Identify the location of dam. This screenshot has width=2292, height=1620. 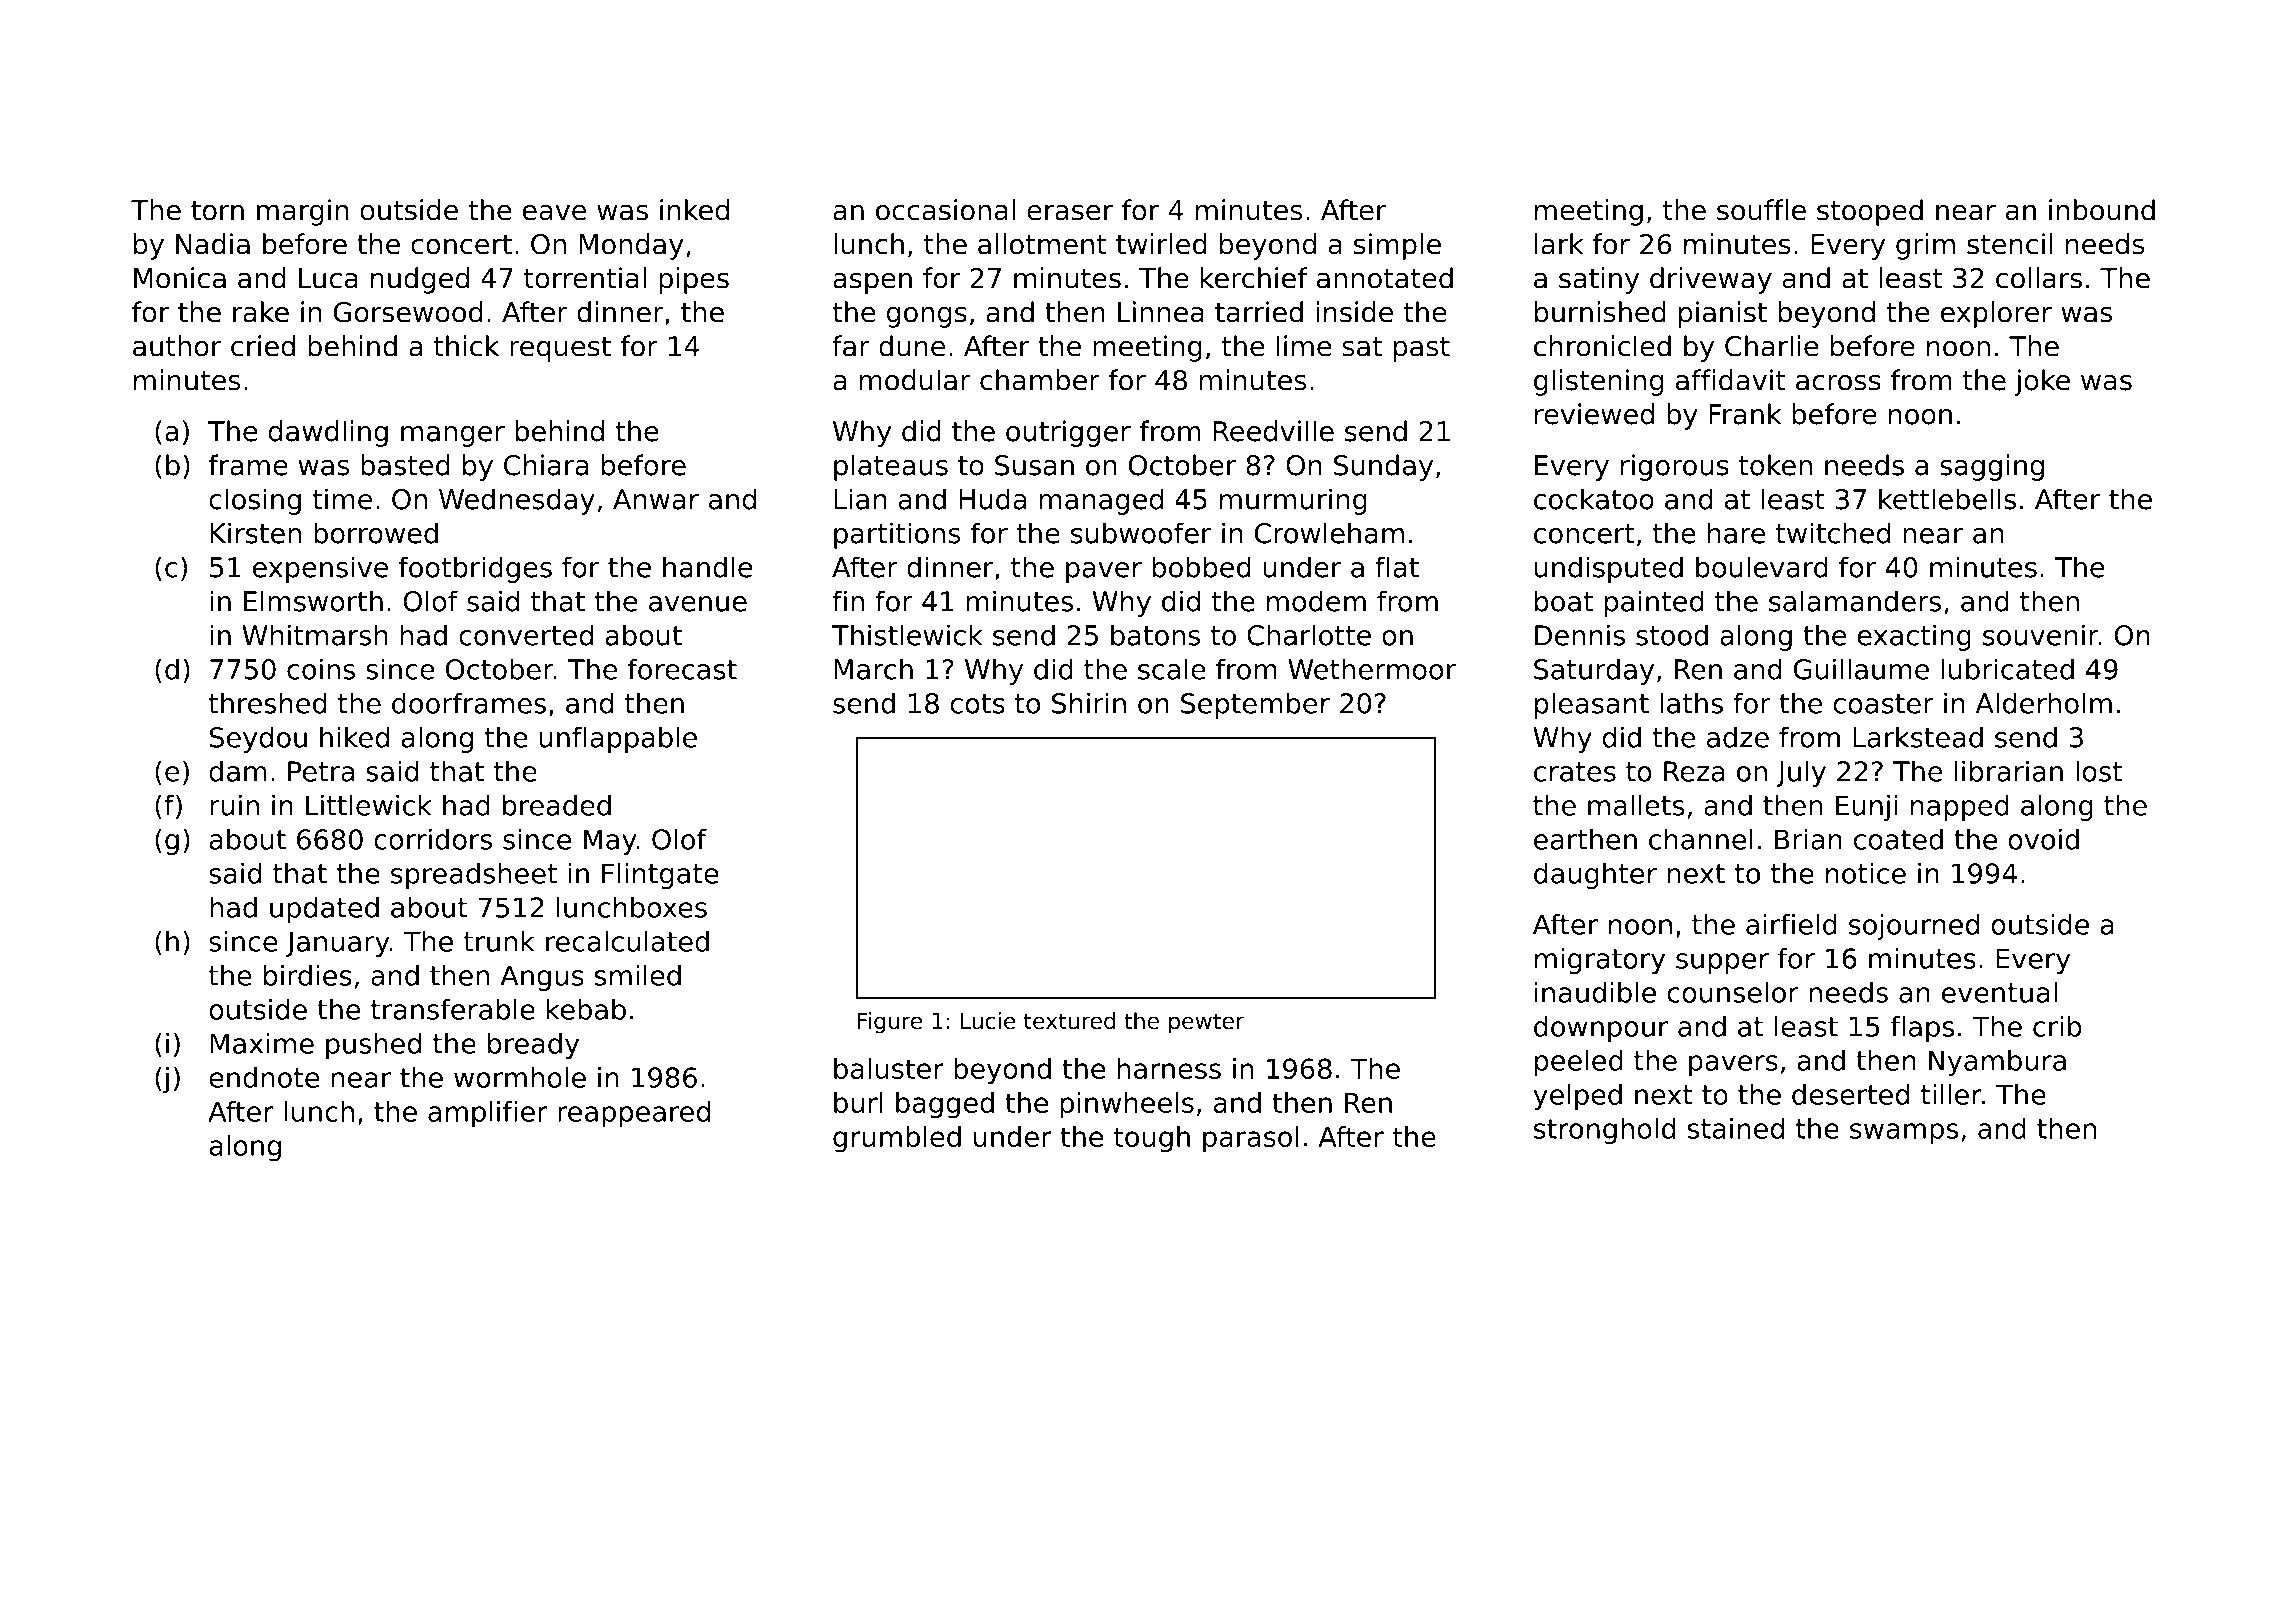
(237, 771).
